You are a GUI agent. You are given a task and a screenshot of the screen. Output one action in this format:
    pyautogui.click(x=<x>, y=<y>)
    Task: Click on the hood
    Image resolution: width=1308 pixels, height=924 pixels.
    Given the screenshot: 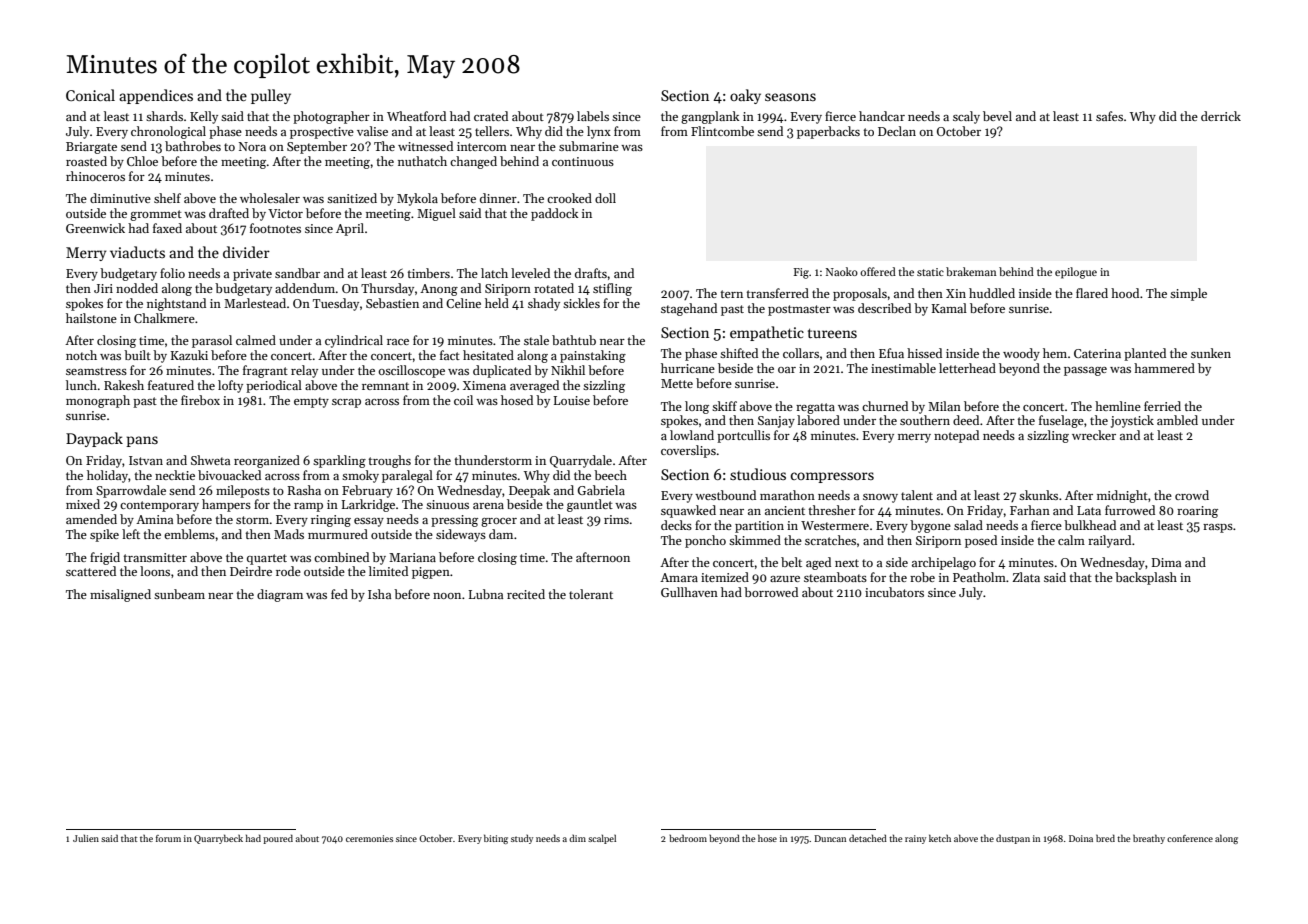 What is the action you would take?
    pyautogui.click(x=1125, y=293)
